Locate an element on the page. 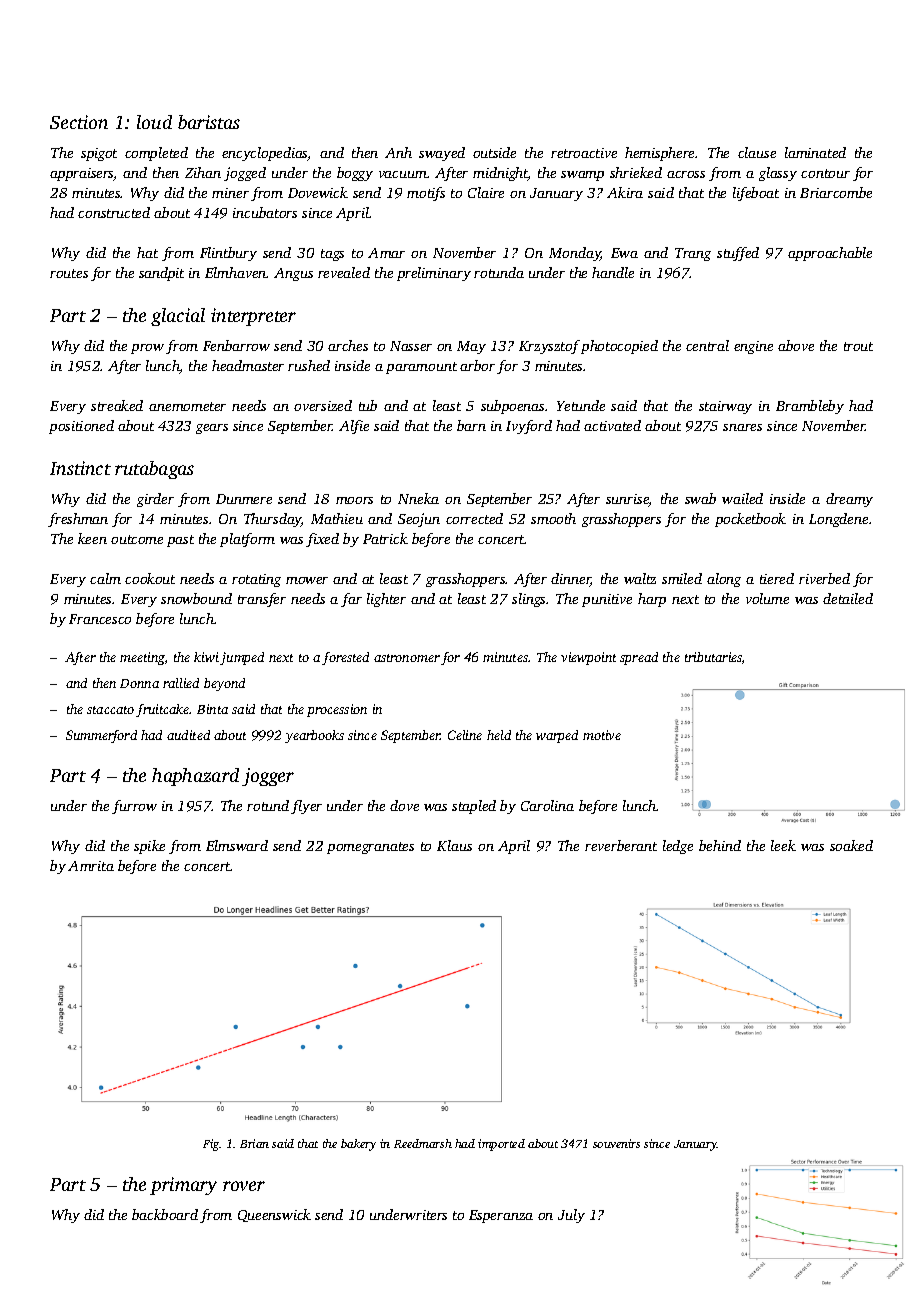 Image resolution: width=924 pixels, height=1308 pixels. Amrita is located at coordinates (91, 866).
